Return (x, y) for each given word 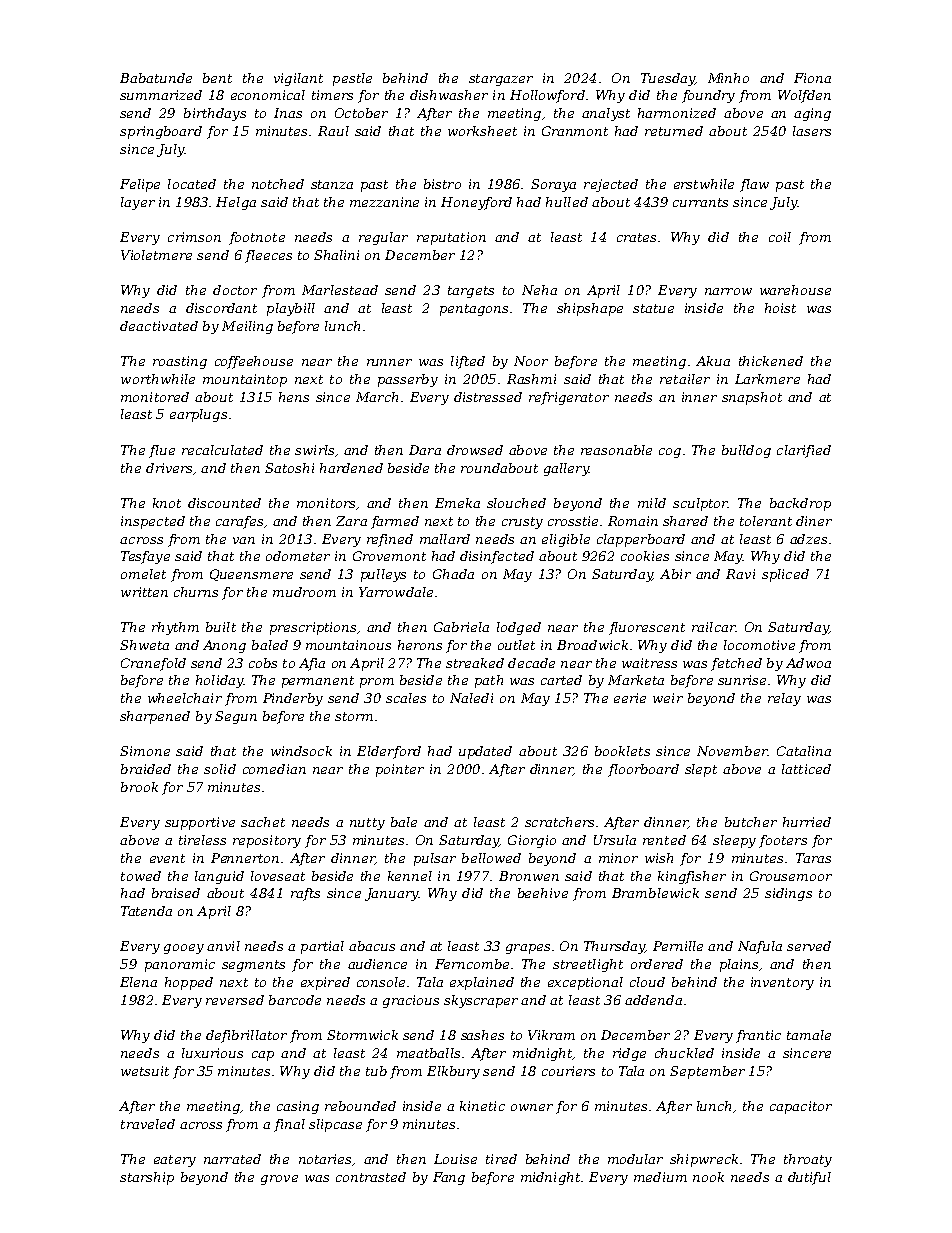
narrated (232, 1159)
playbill (291, 309)
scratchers (559, 822)
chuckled (684, 1053)
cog (670, 453)
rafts (305, 894)
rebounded (360, 1106)
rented (664, 840)
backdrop (800, 504)
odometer (298, 556)
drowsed (475, 450)
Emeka (457, 503)
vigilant (298, 79)
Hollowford (547, 96)
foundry (708, 96)
